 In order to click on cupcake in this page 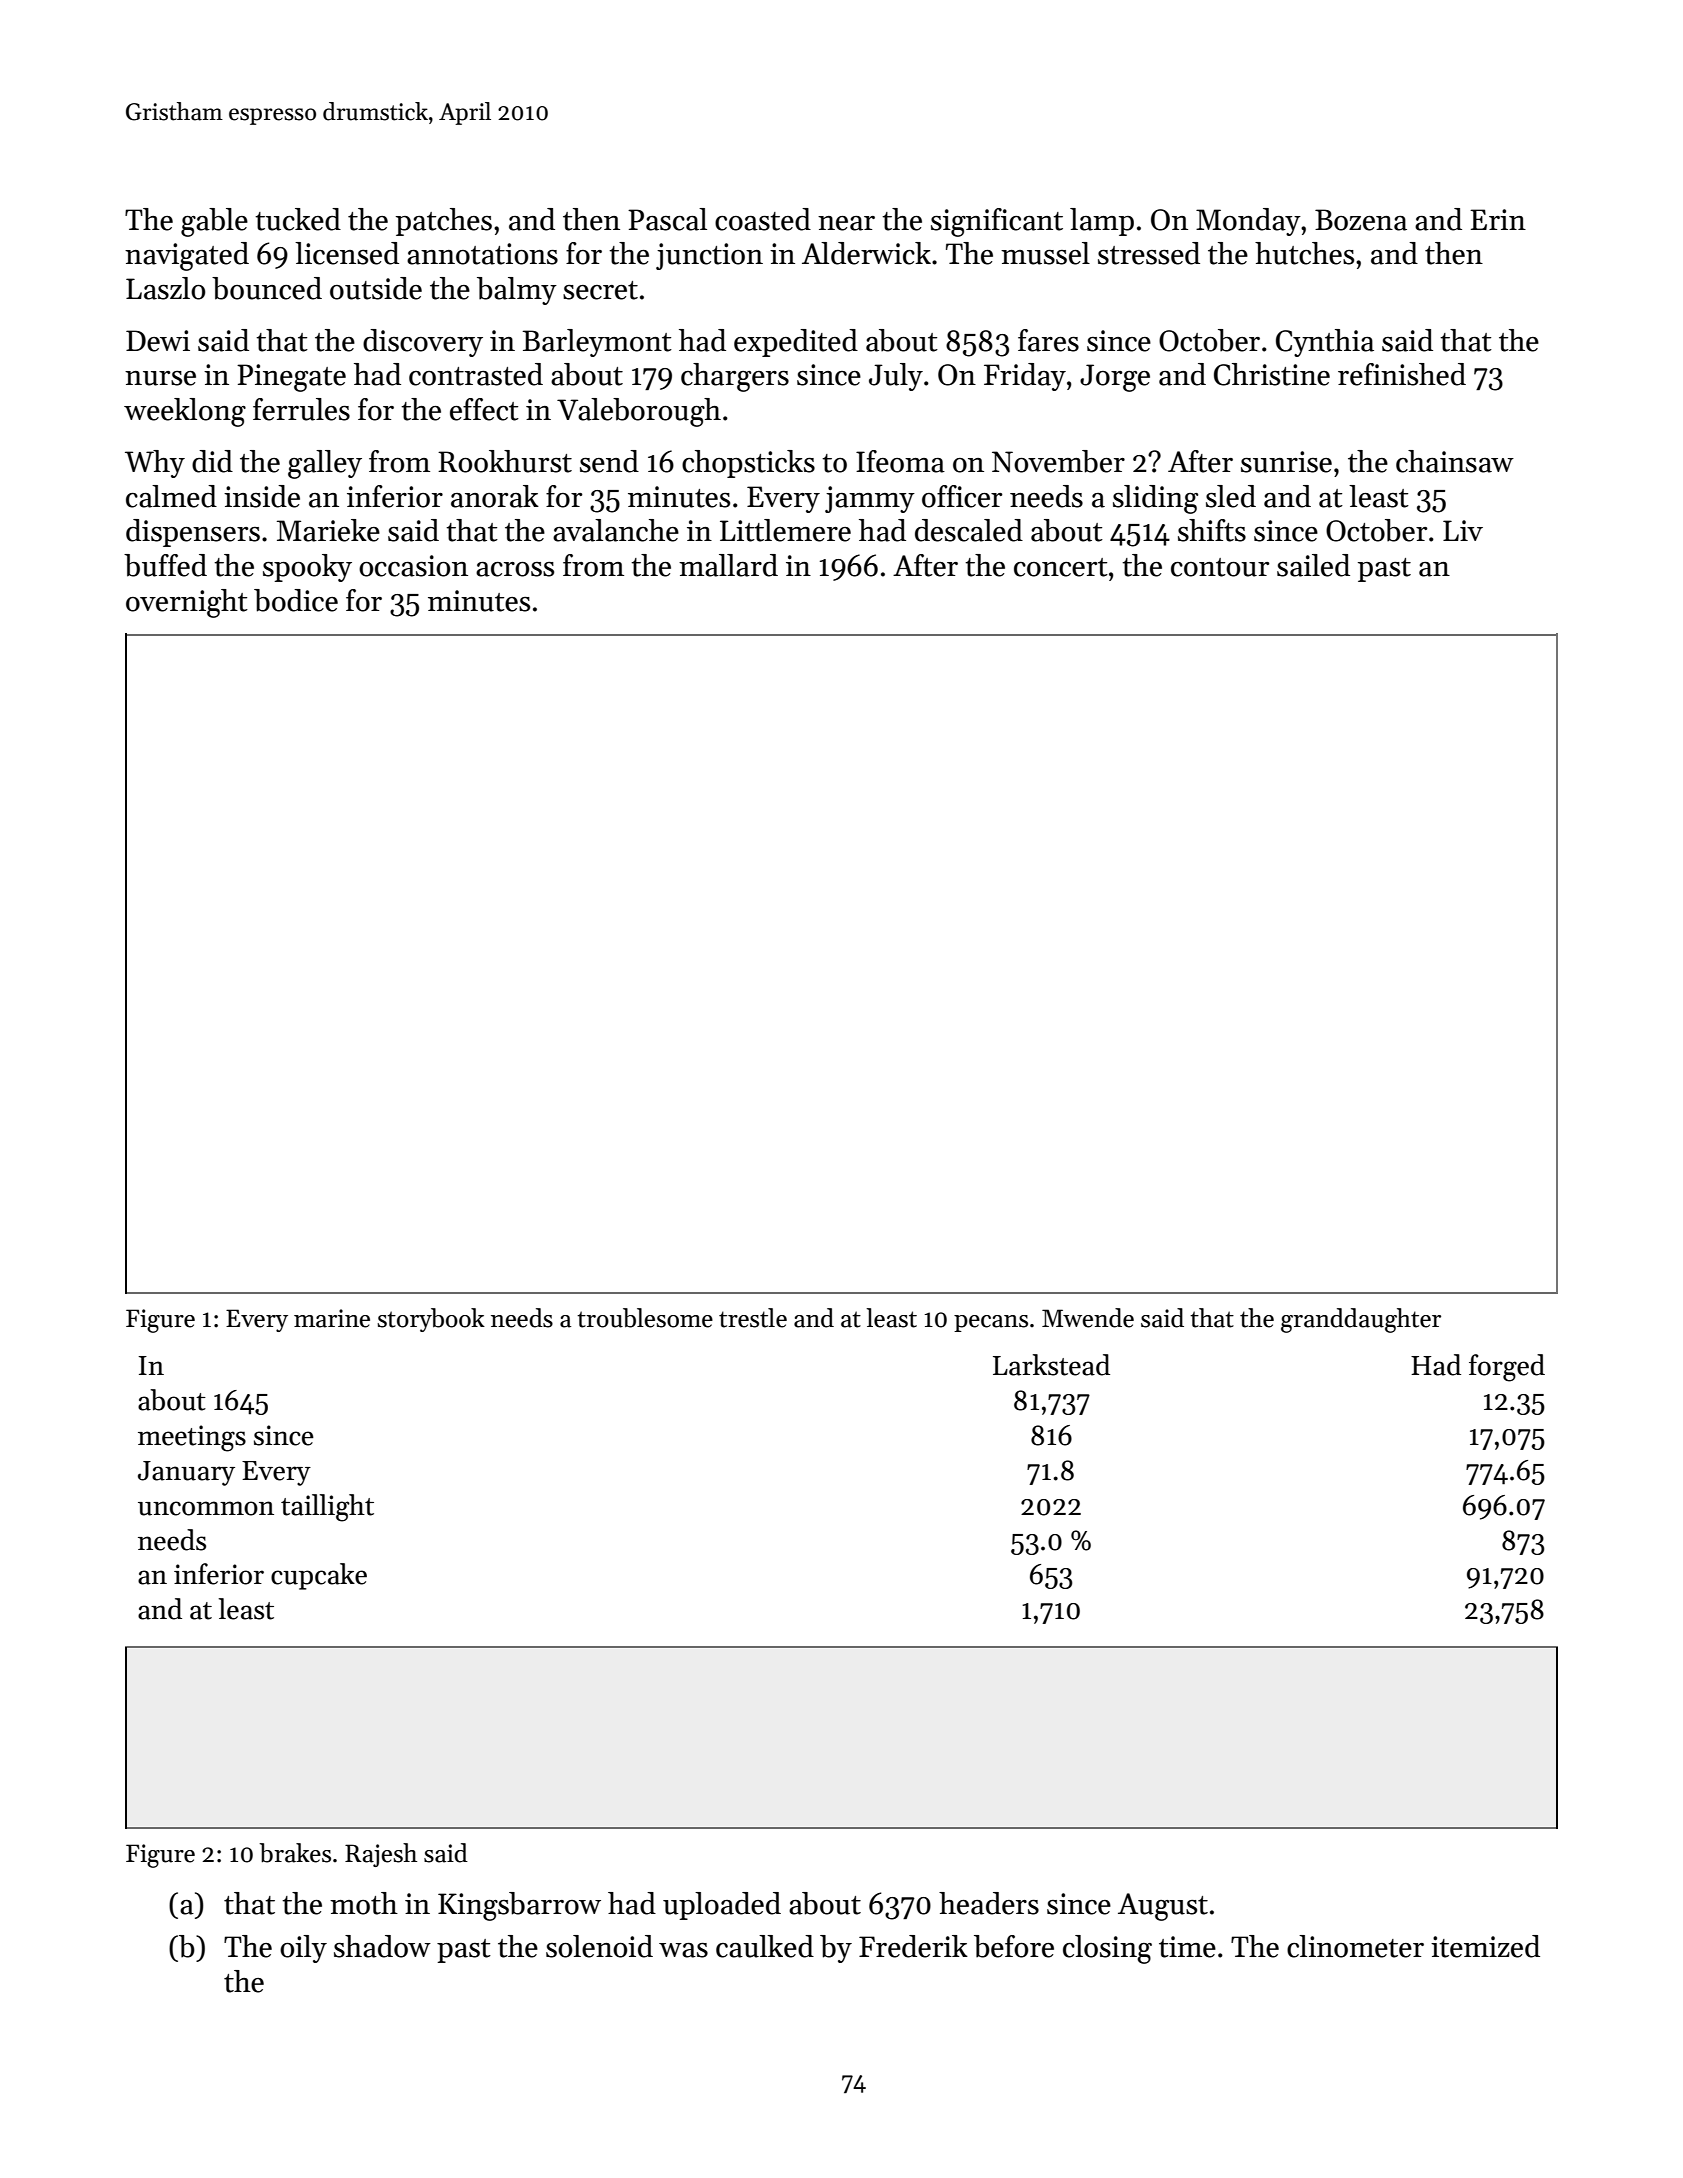, I will do `click(319, 1576)`.
